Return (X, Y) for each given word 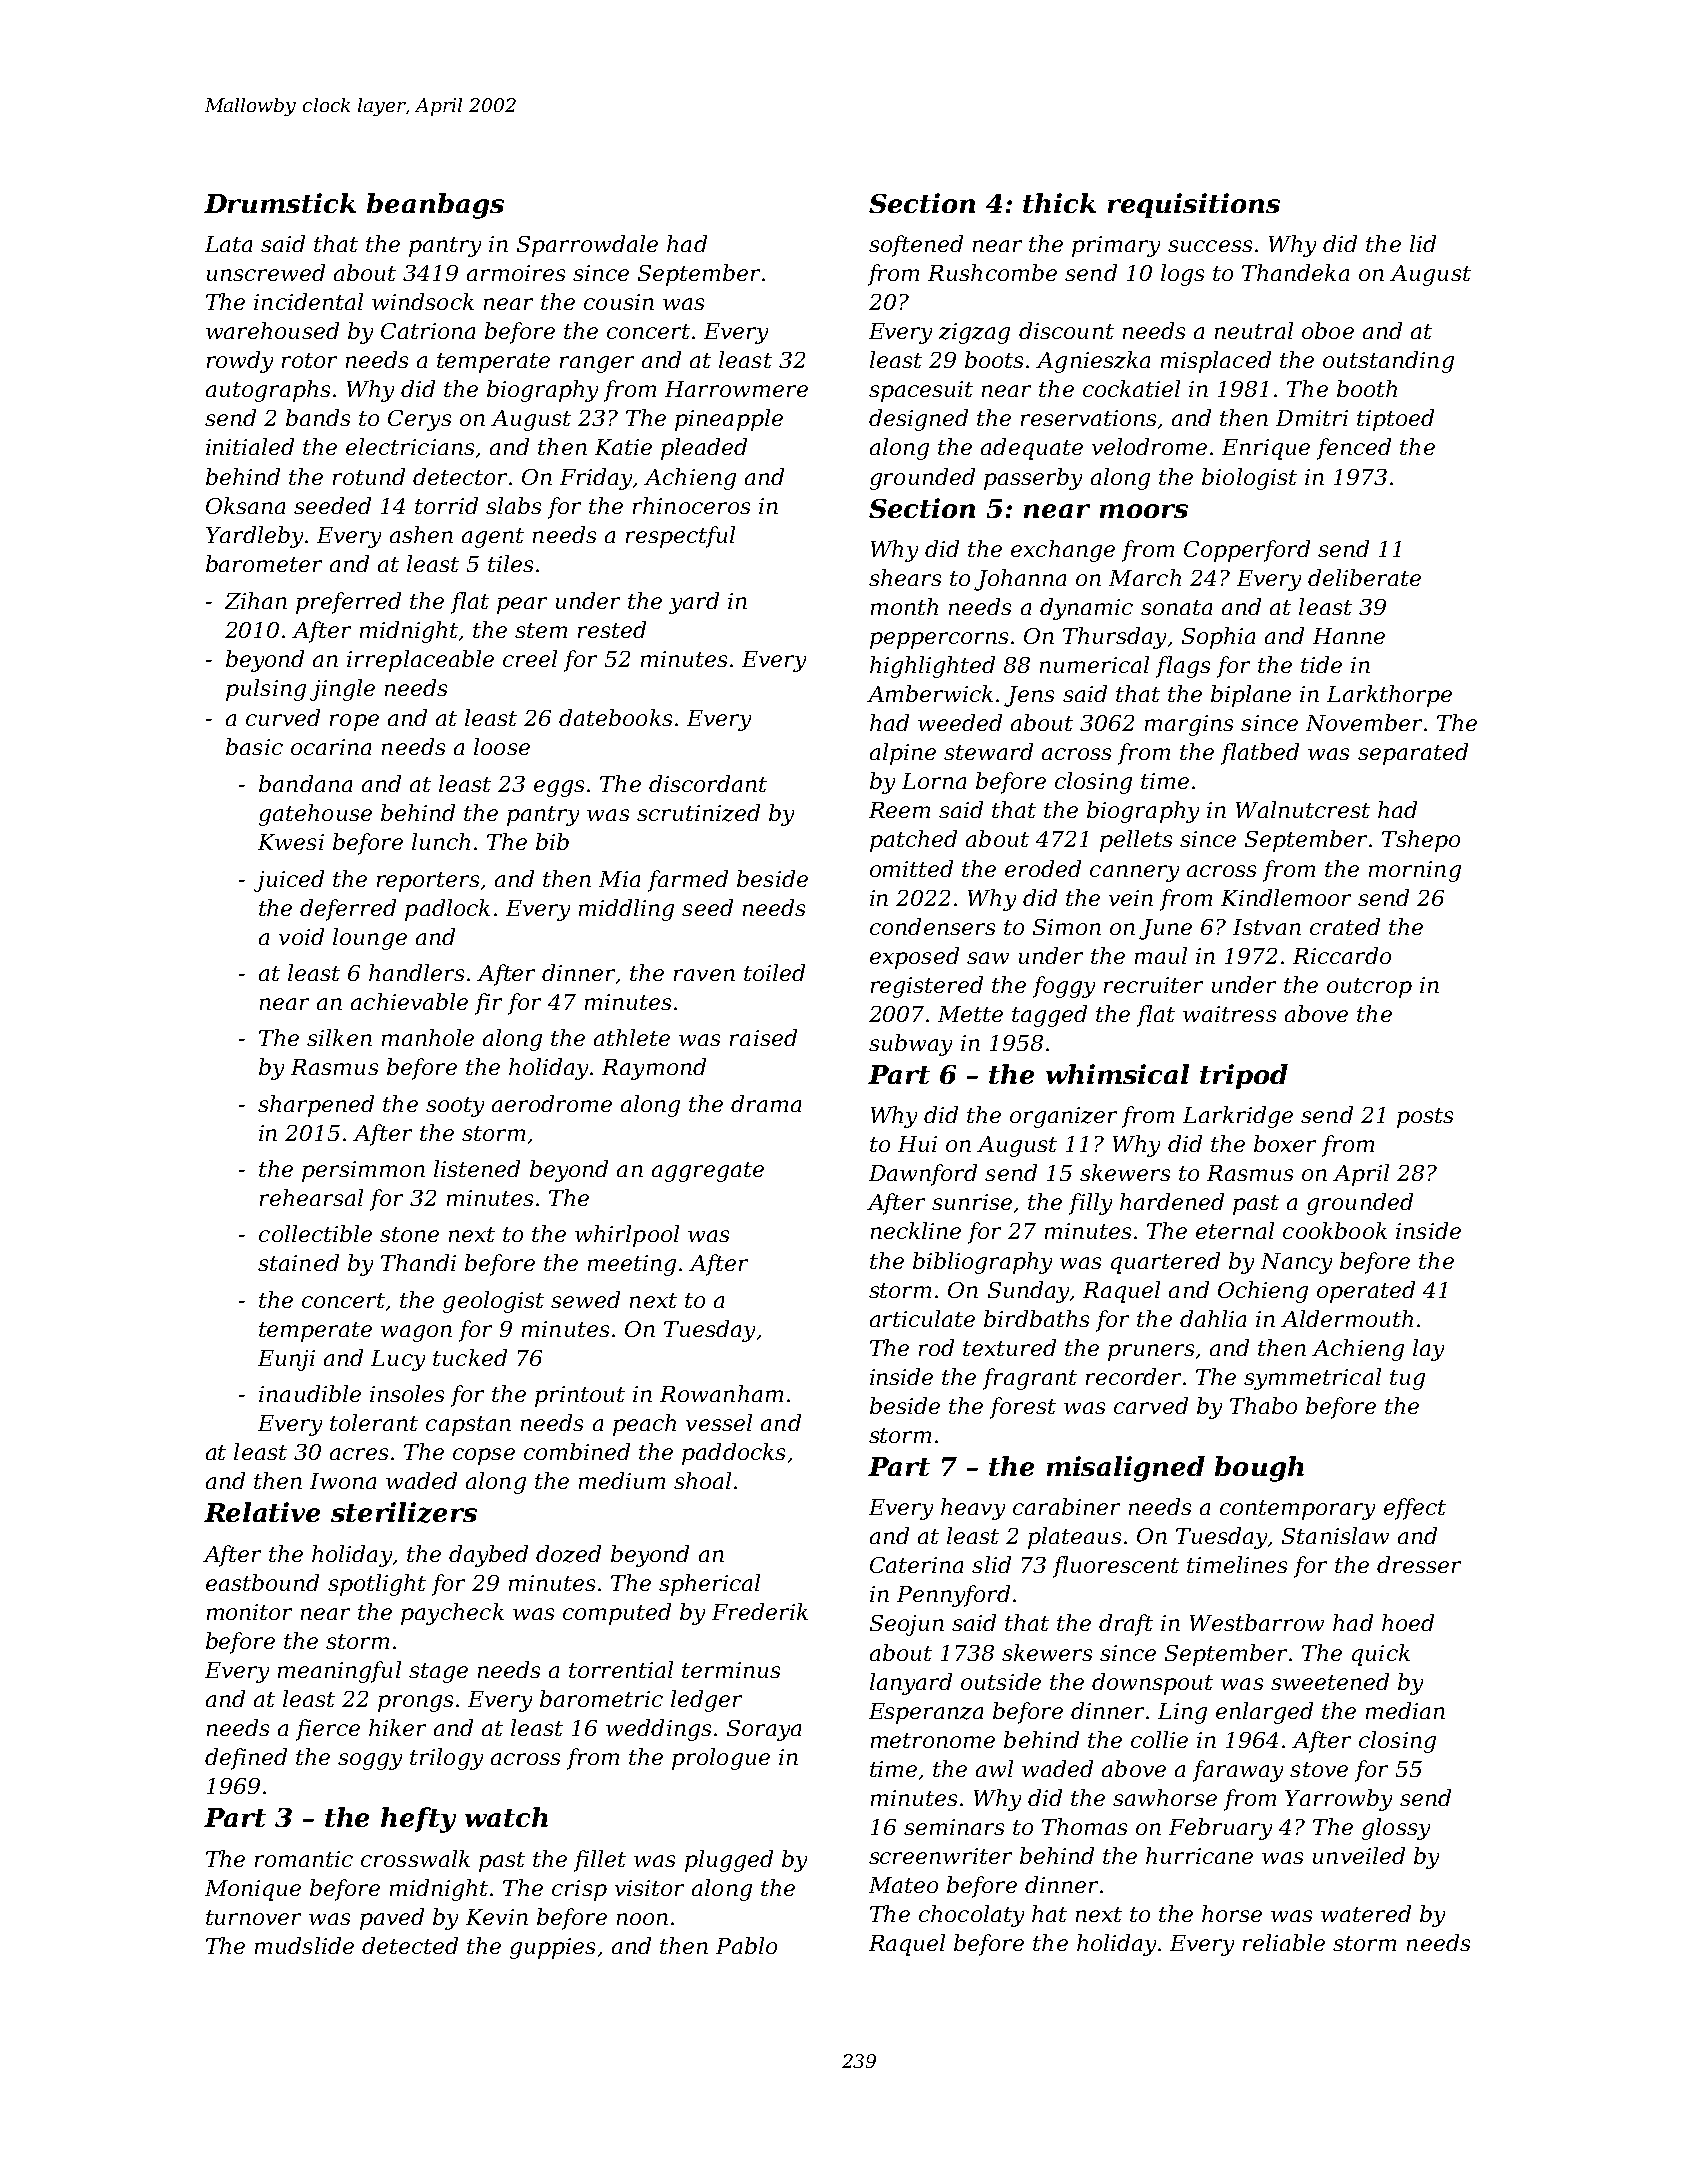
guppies (552, 1948)
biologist (1249, 479)
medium (622, 1480)
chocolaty (971, 1916)
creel (530, 658)
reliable (1284, 1942)
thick (1059, 203)
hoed (1408, 1622)
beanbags (435, 206)
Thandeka (1295, 272)
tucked (470, 1357)
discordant (708, 783)
